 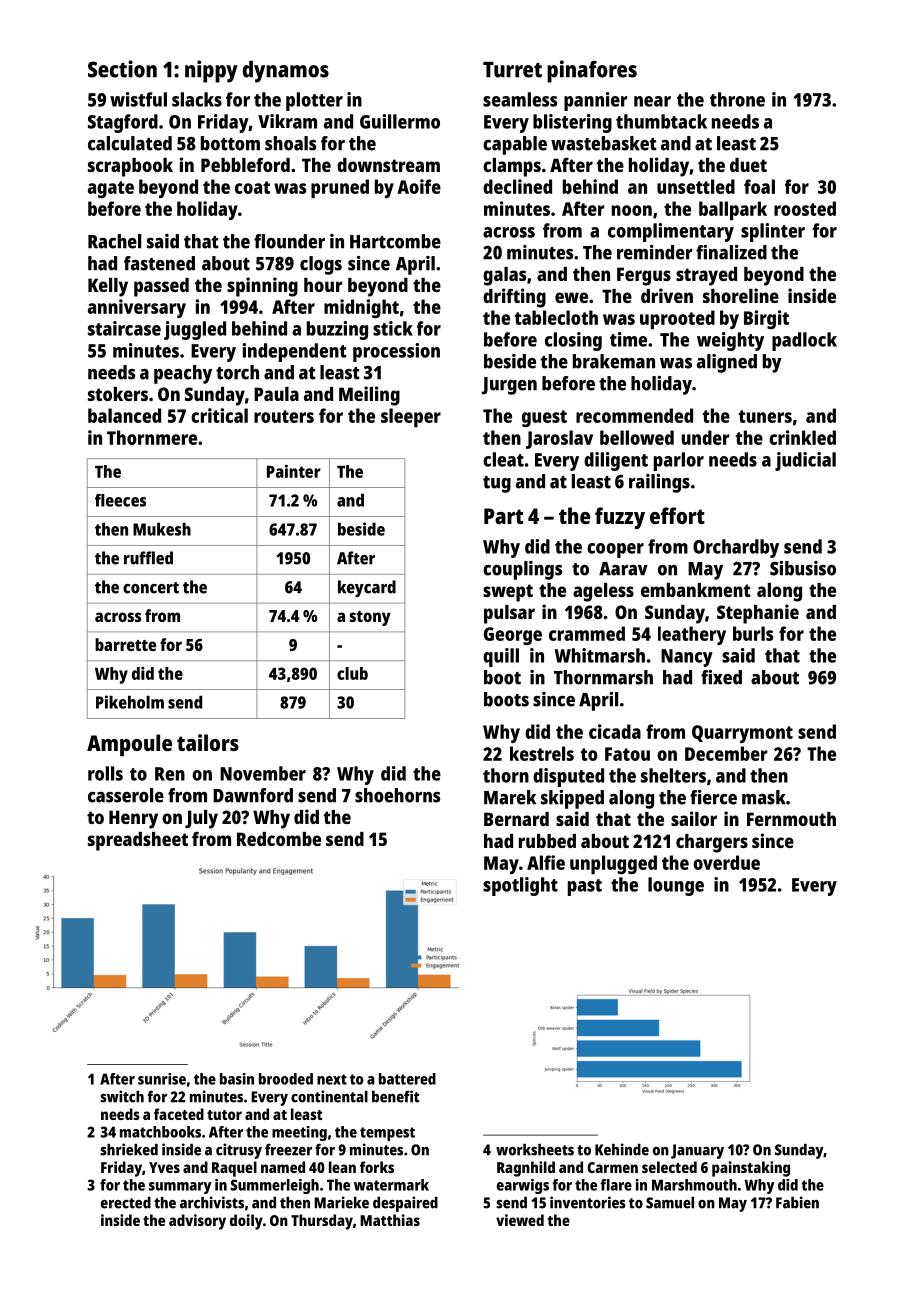 I want to click on pinafores, so click(x=592, y=71).
